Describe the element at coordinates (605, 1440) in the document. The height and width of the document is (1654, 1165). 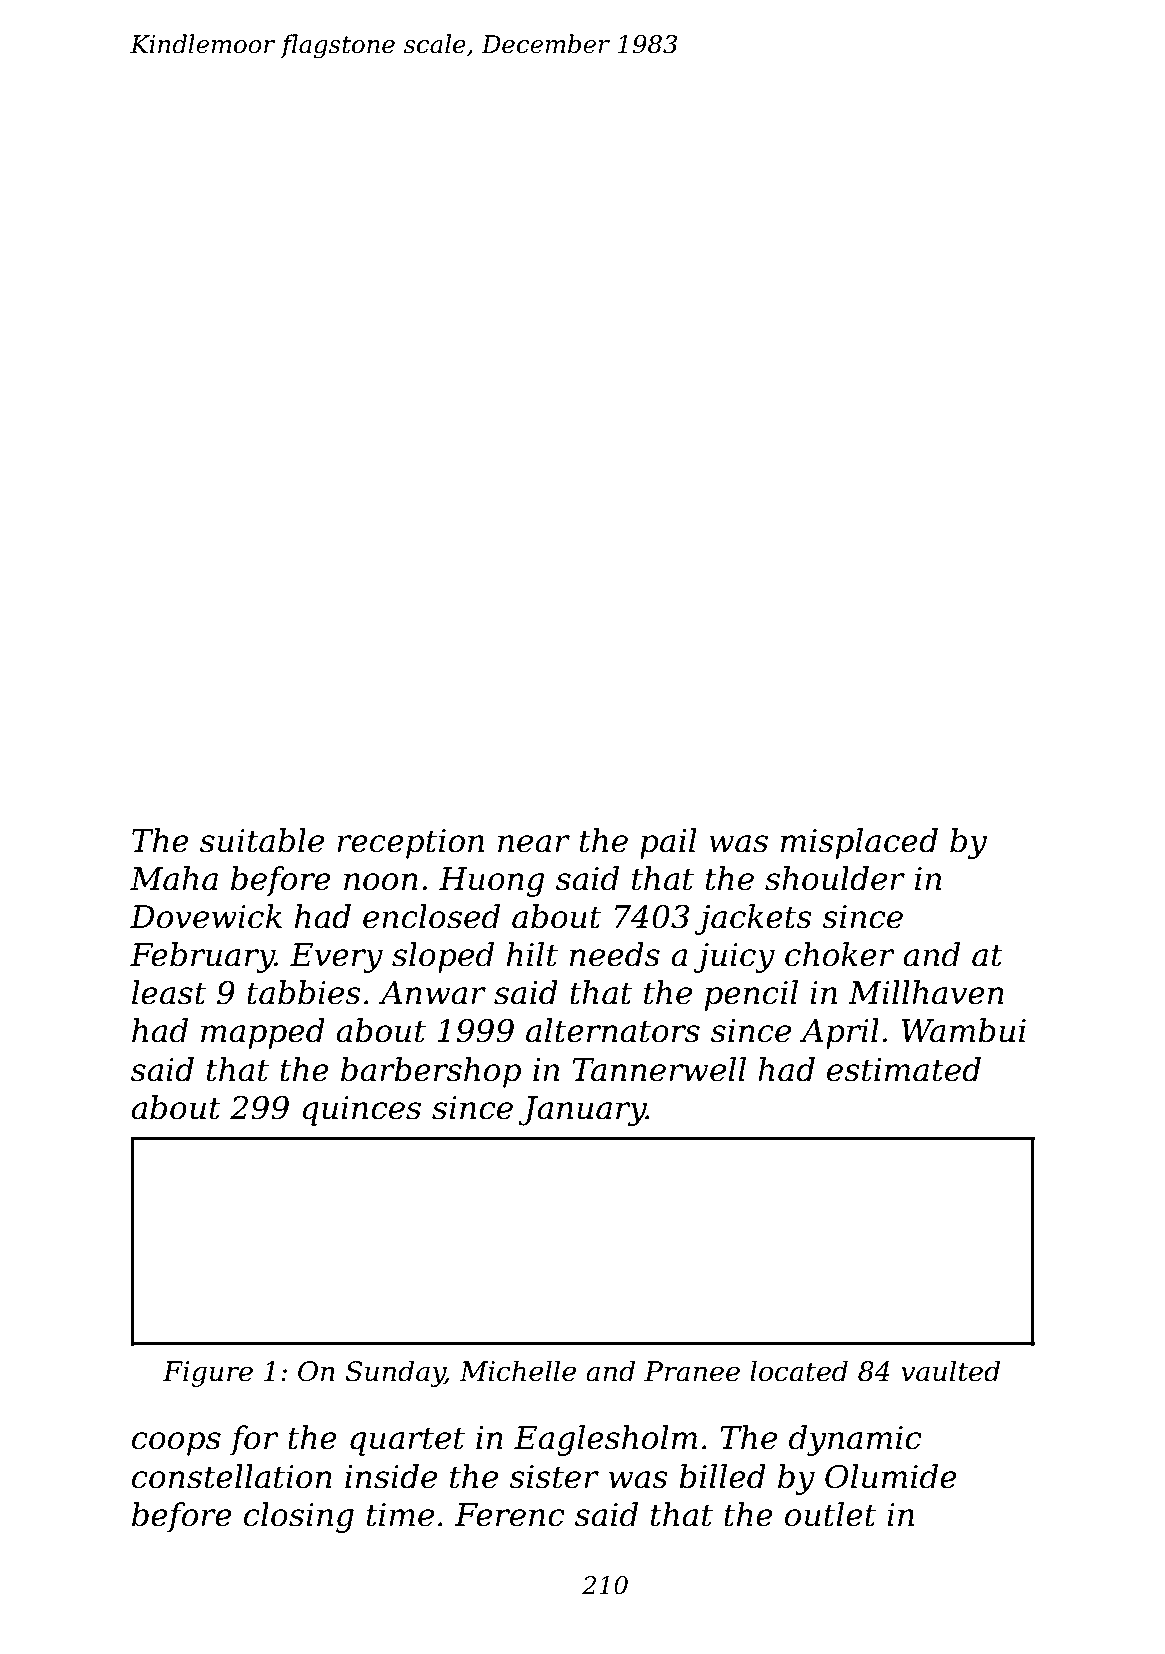
I see `Eaglesholm` at that location.
